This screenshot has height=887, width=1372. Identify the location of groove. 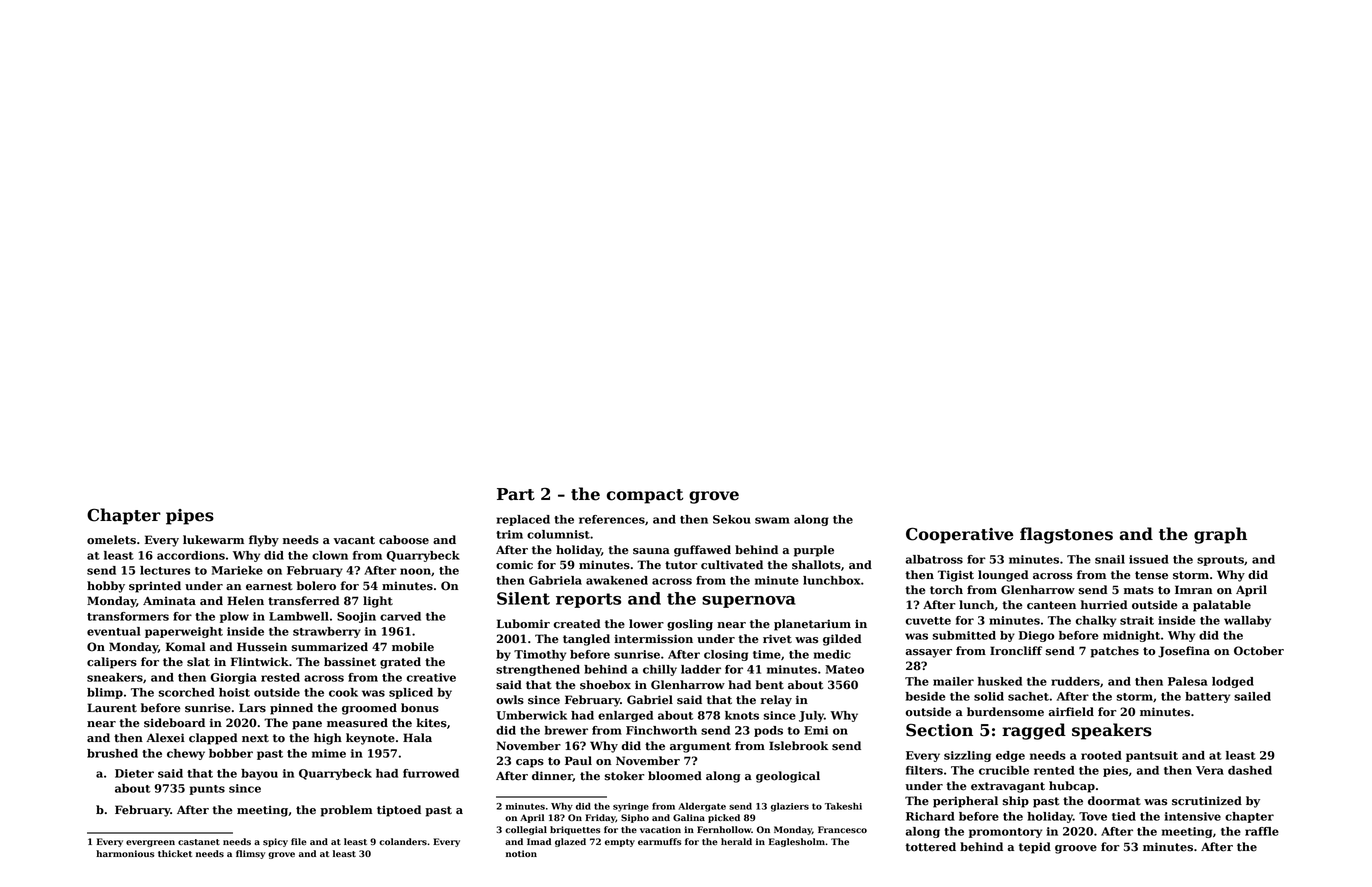
(1076, 849).
